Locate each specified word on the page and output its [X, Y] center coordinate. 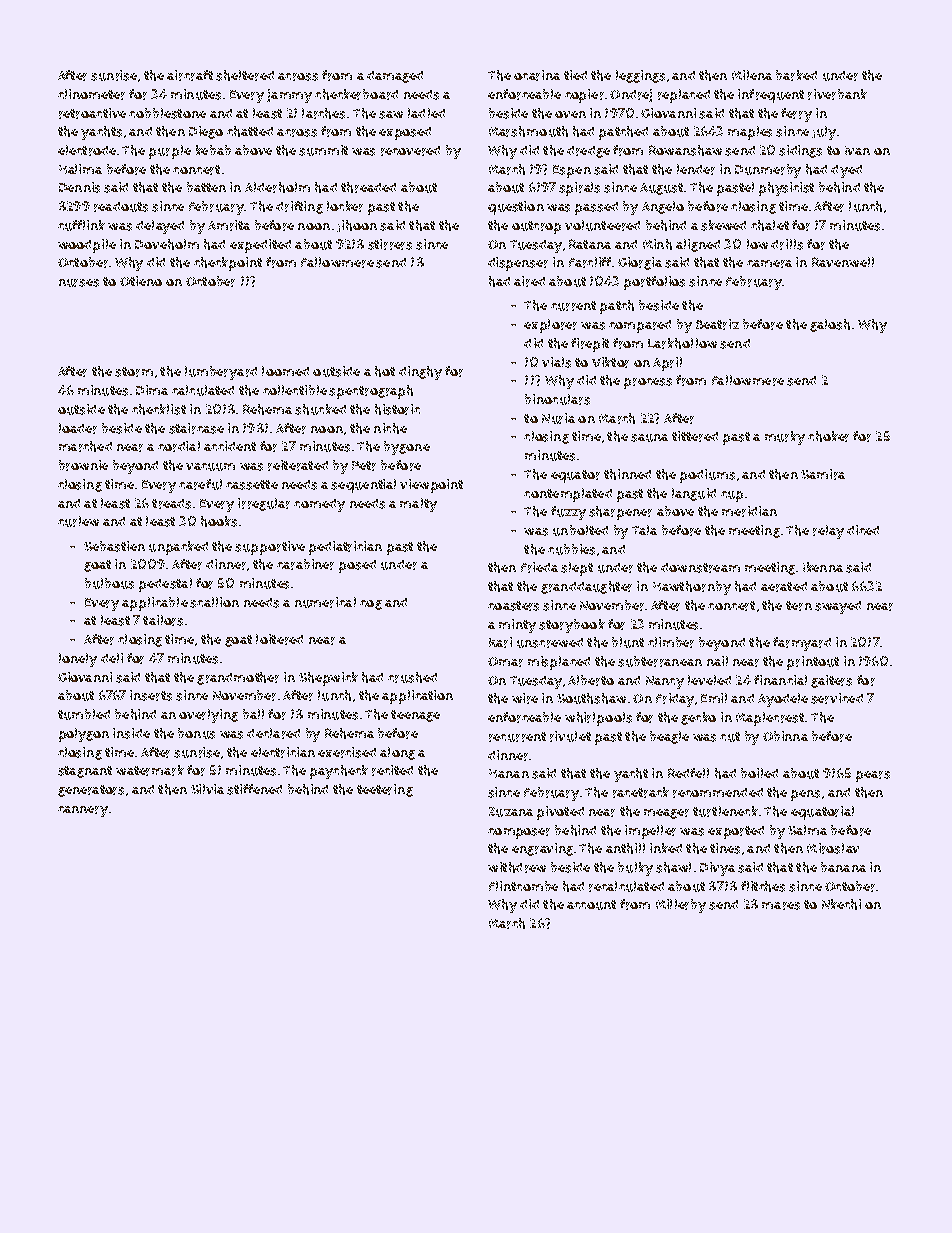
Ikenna [823, 567]
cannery [83, 811]
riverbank [837, 94]
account [591, 905]
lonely [78, 660]
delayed [160, 227]
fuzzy [568, 513]
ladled [426, 113]
